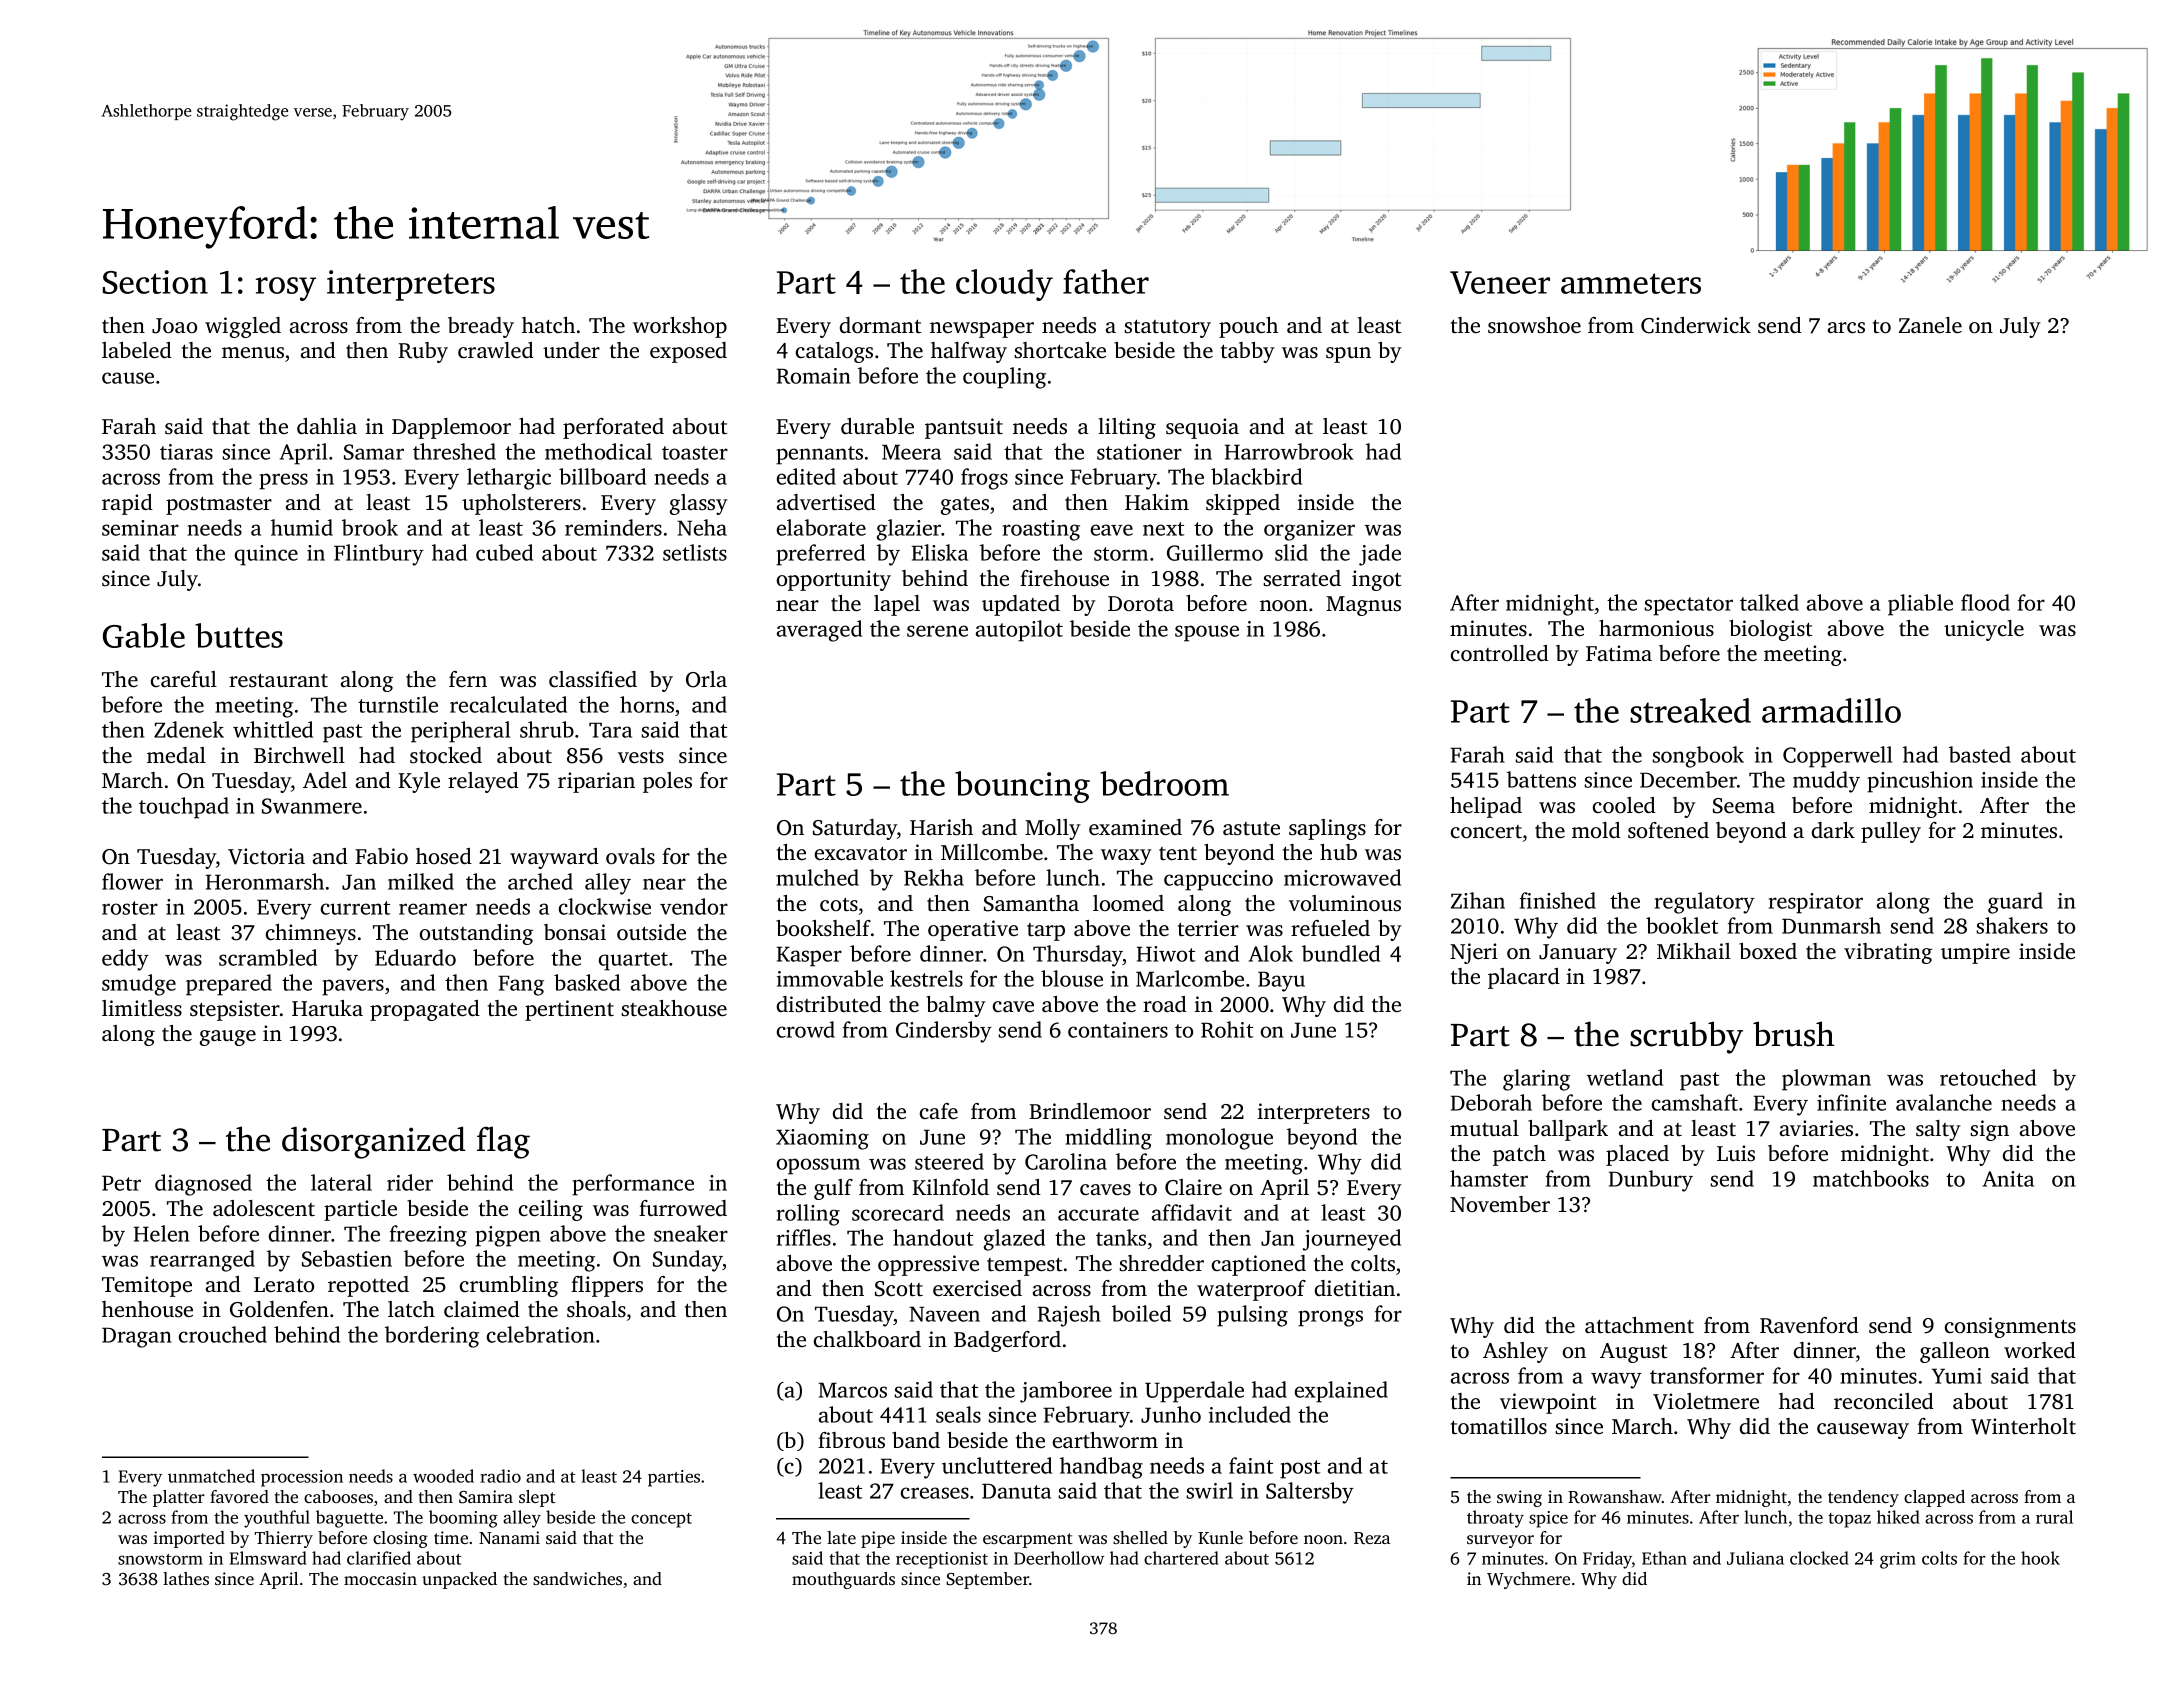  What do you see at coordinates (1302, 578) in the screenshot?
I see `serrated` at bounding box center [1302, 578].
